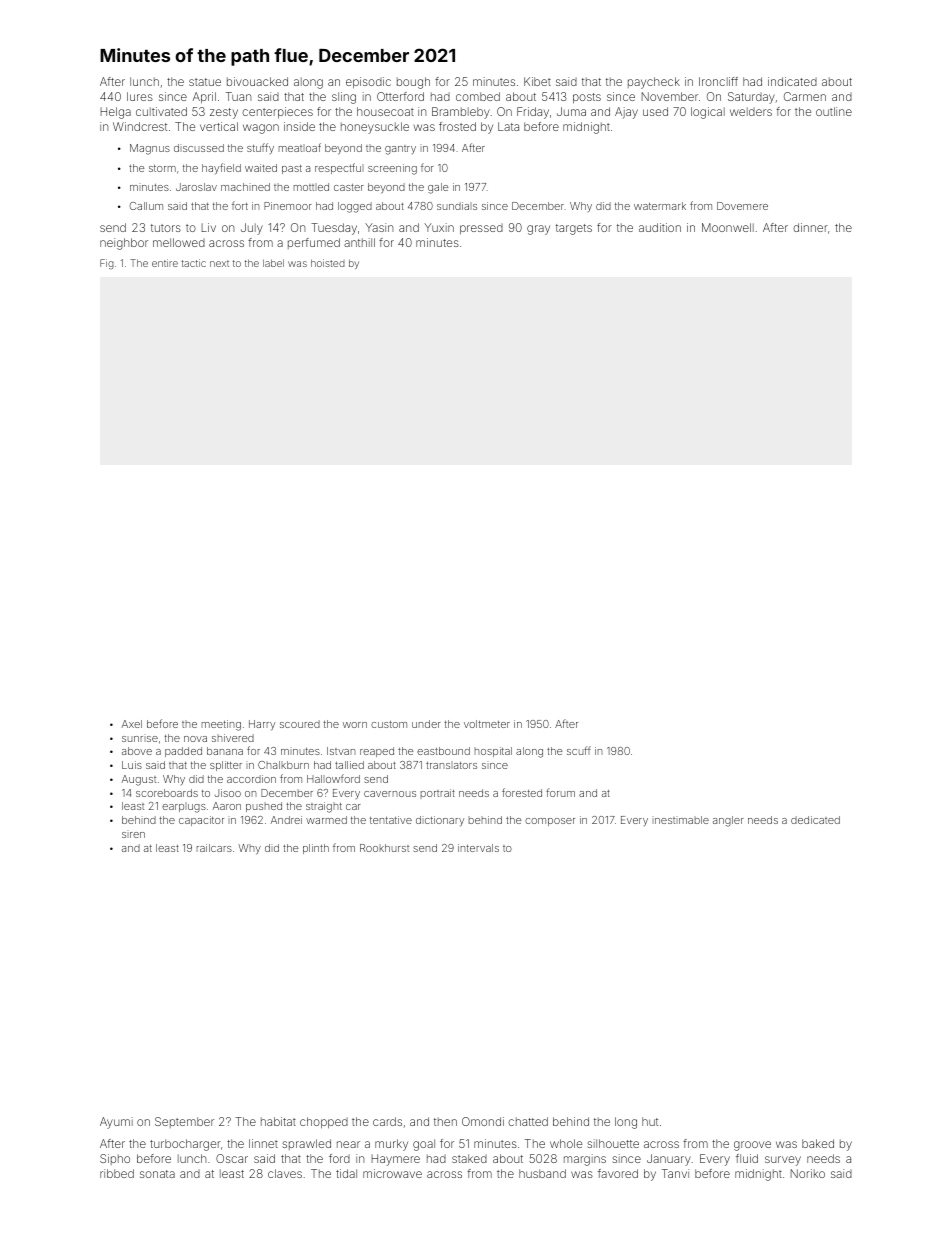  I want to click on label, so click(273, 263).
